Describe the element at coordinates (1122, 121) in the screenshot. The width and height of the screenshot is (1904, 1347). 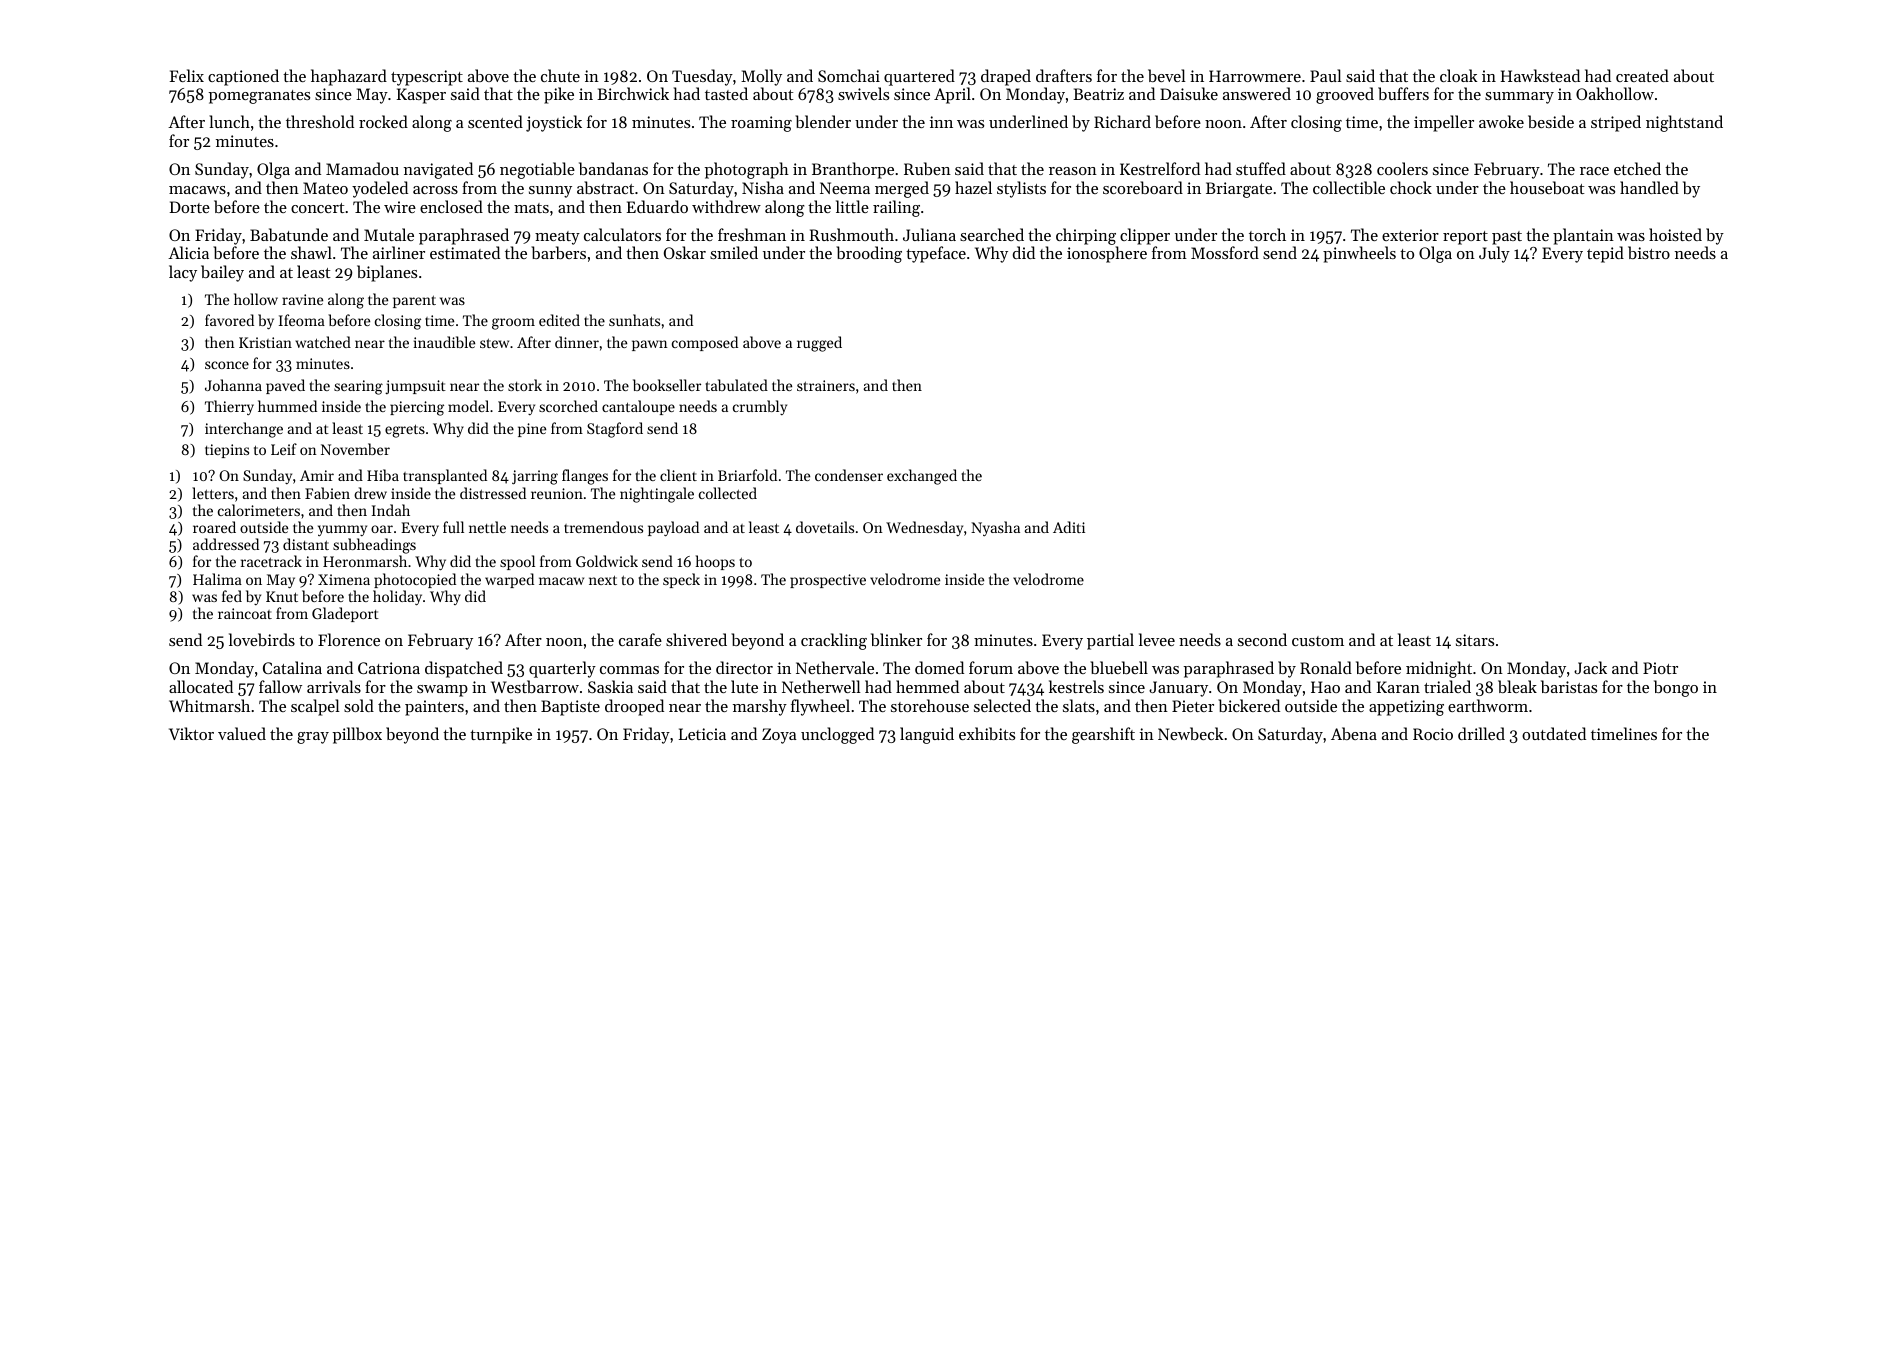
I see `Richard` at that location.
